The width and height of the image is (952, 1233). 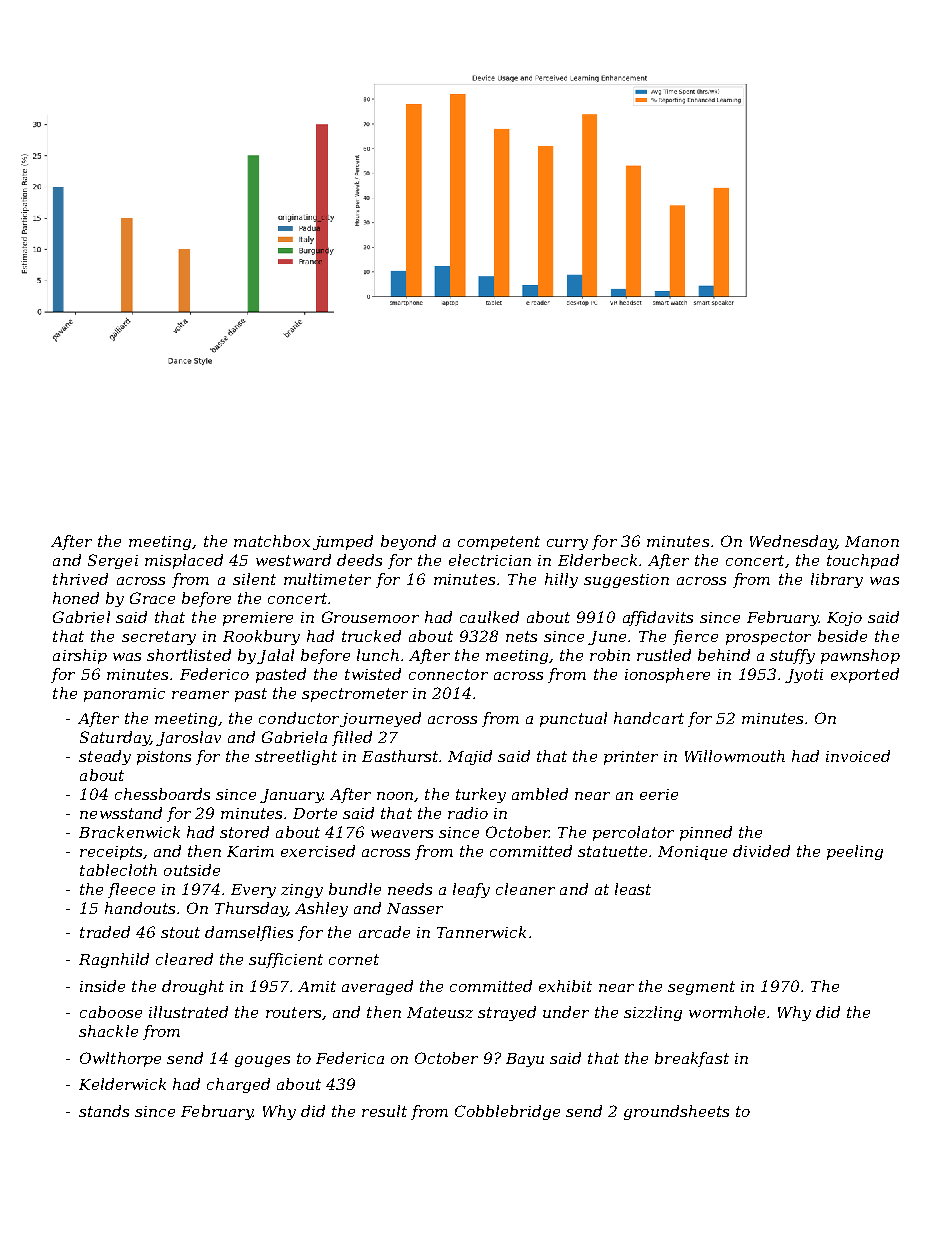 I want to click on wormhole, so click(x=727, y=1012).
